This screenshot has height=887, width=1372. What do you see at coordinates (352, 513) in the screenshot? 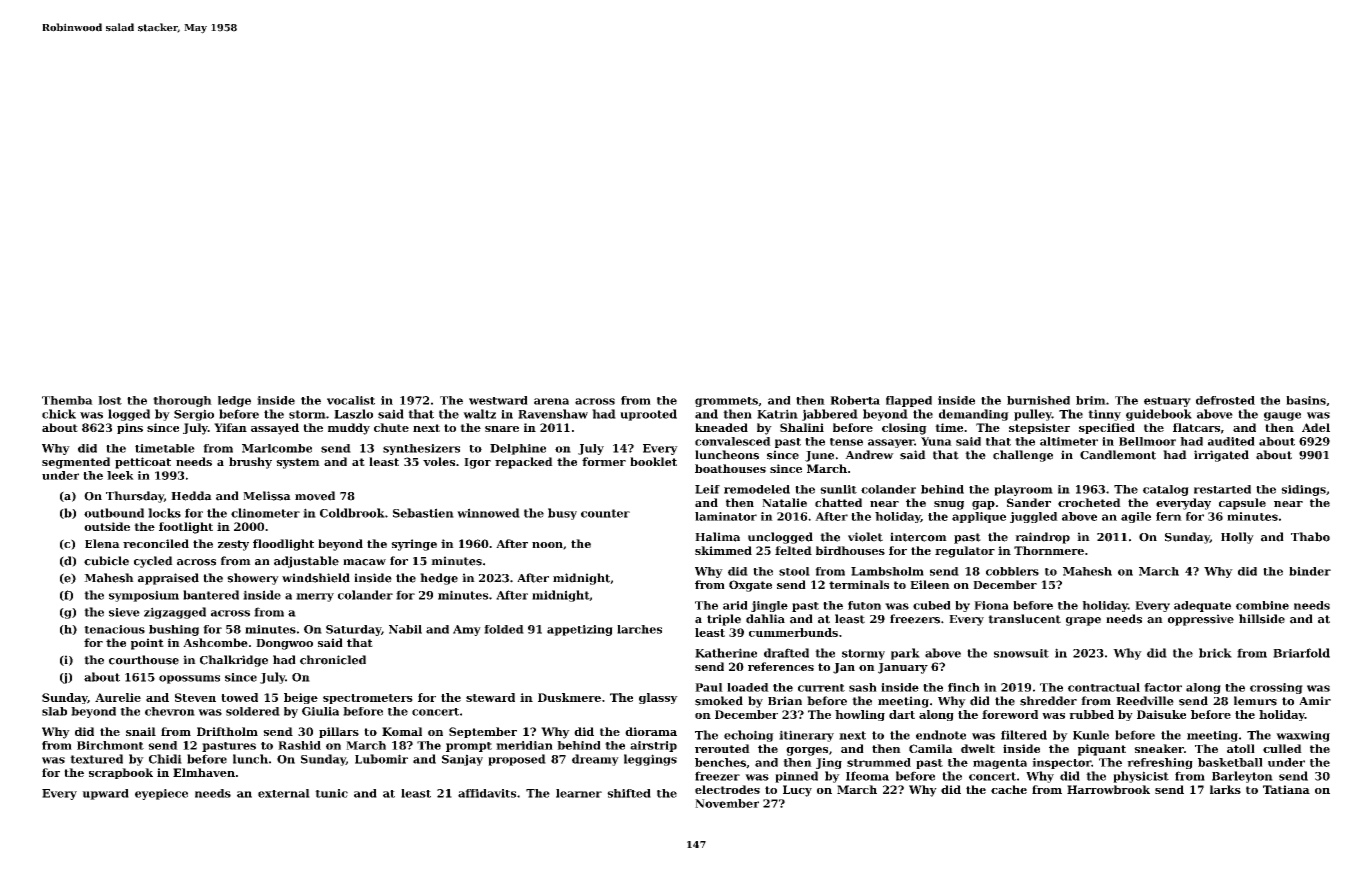
I see `Coldbrook` at bounding box center [352, 513].
